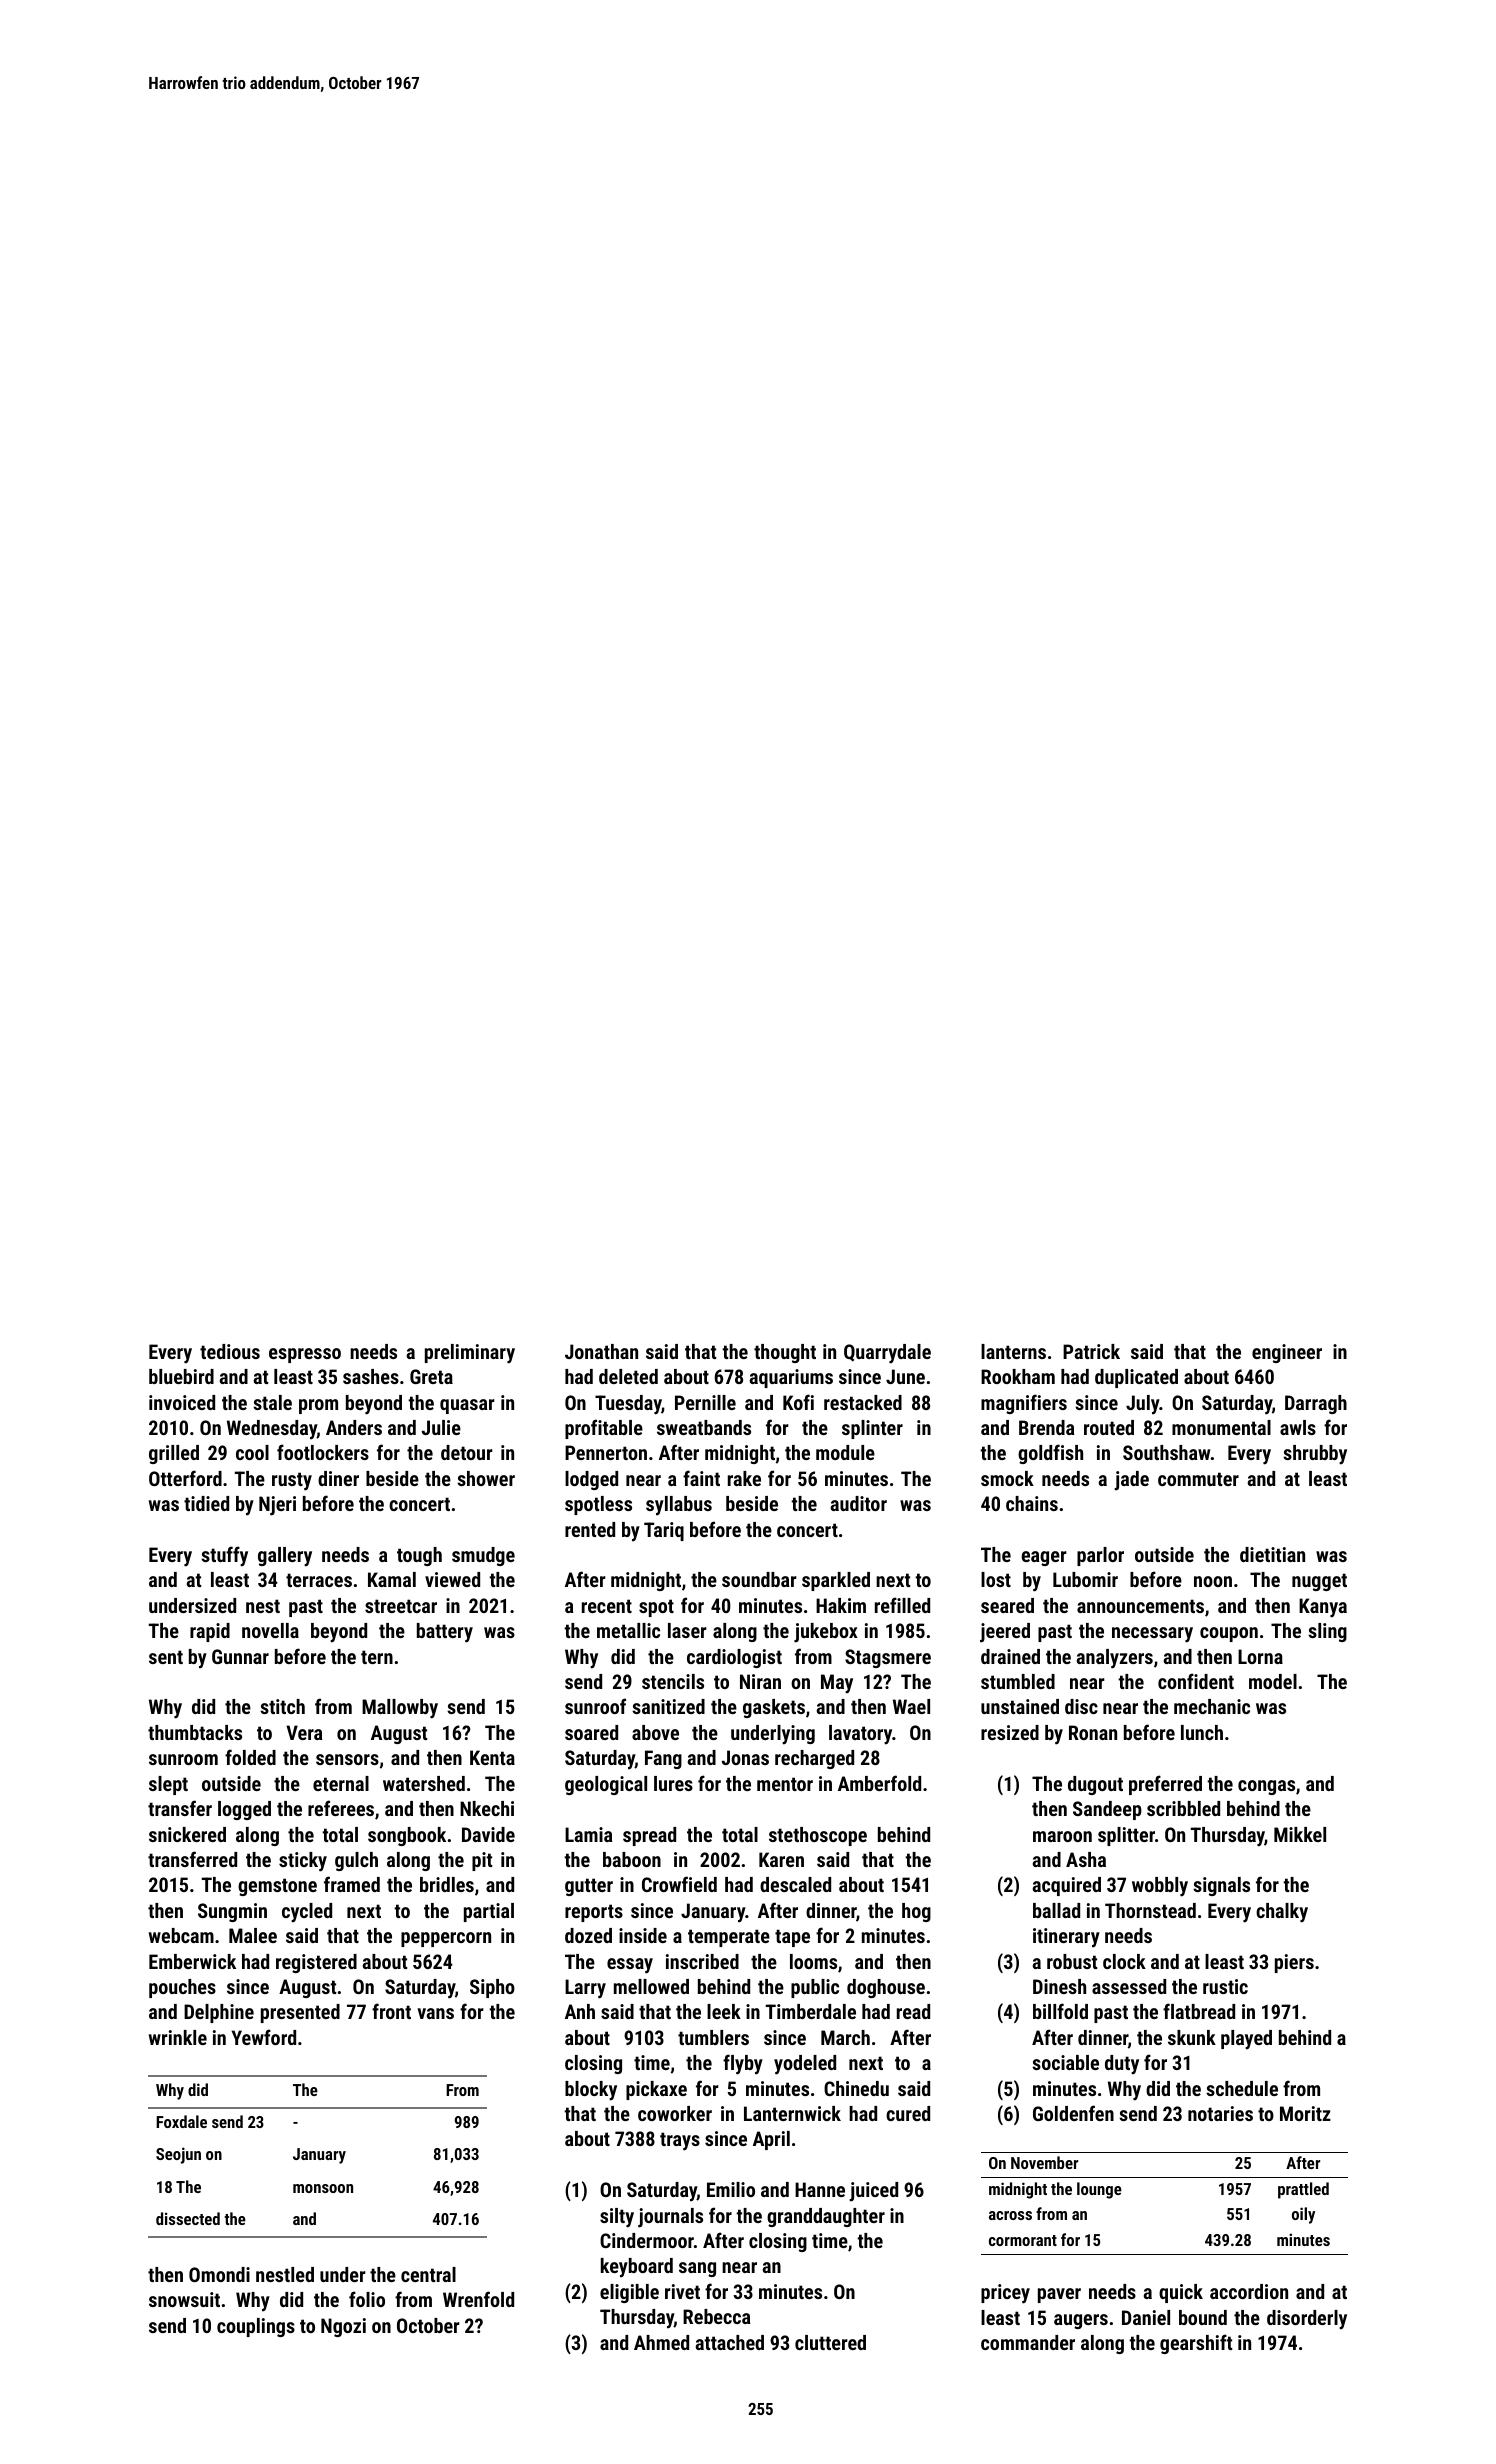 Image resolution: width=1496 pixels, height=2464 pixels. I want to click on Malee, so click(253, 1935).
